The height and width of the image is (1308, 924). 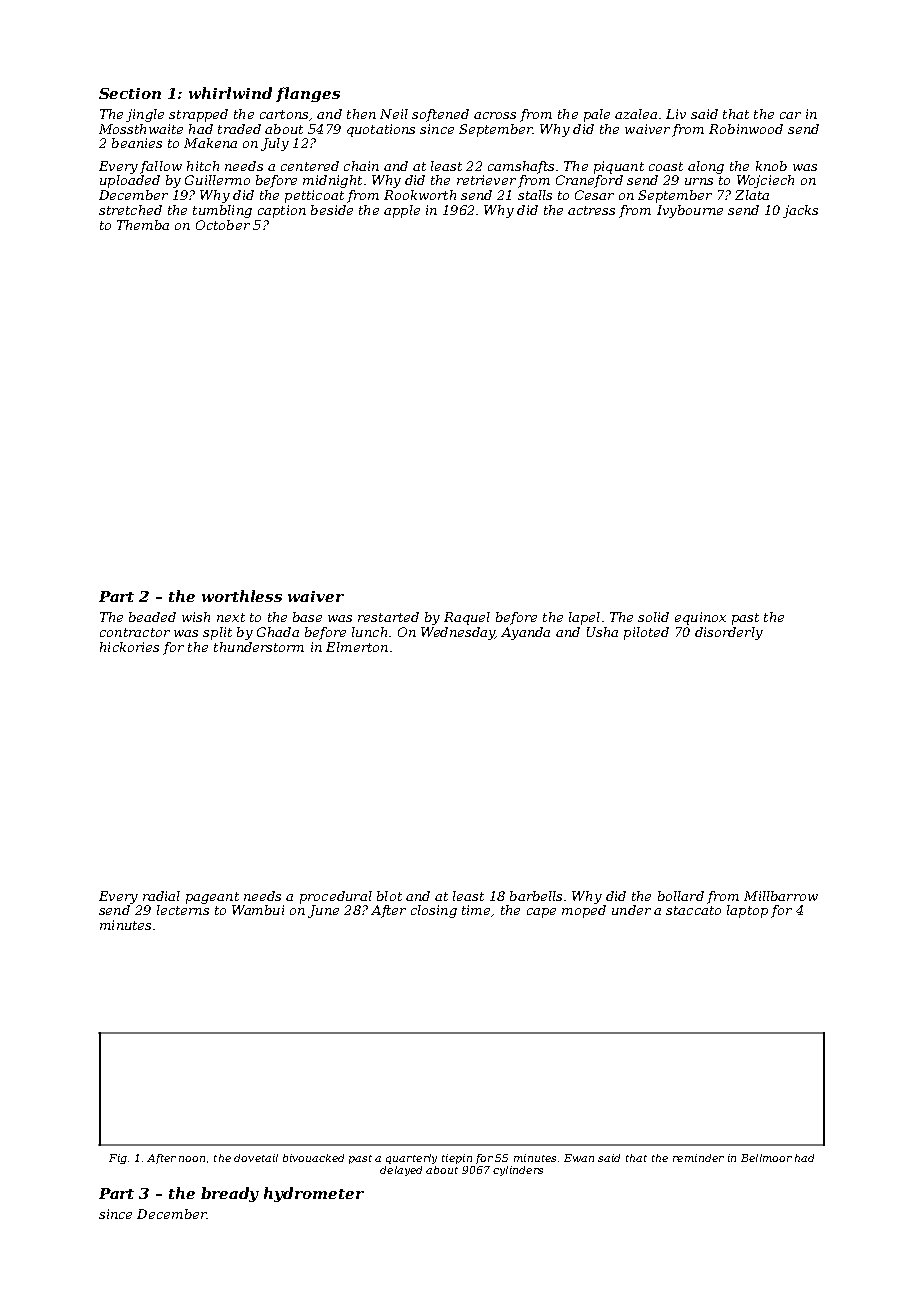 I want to click on Liv, so click(x=676, y=114).
